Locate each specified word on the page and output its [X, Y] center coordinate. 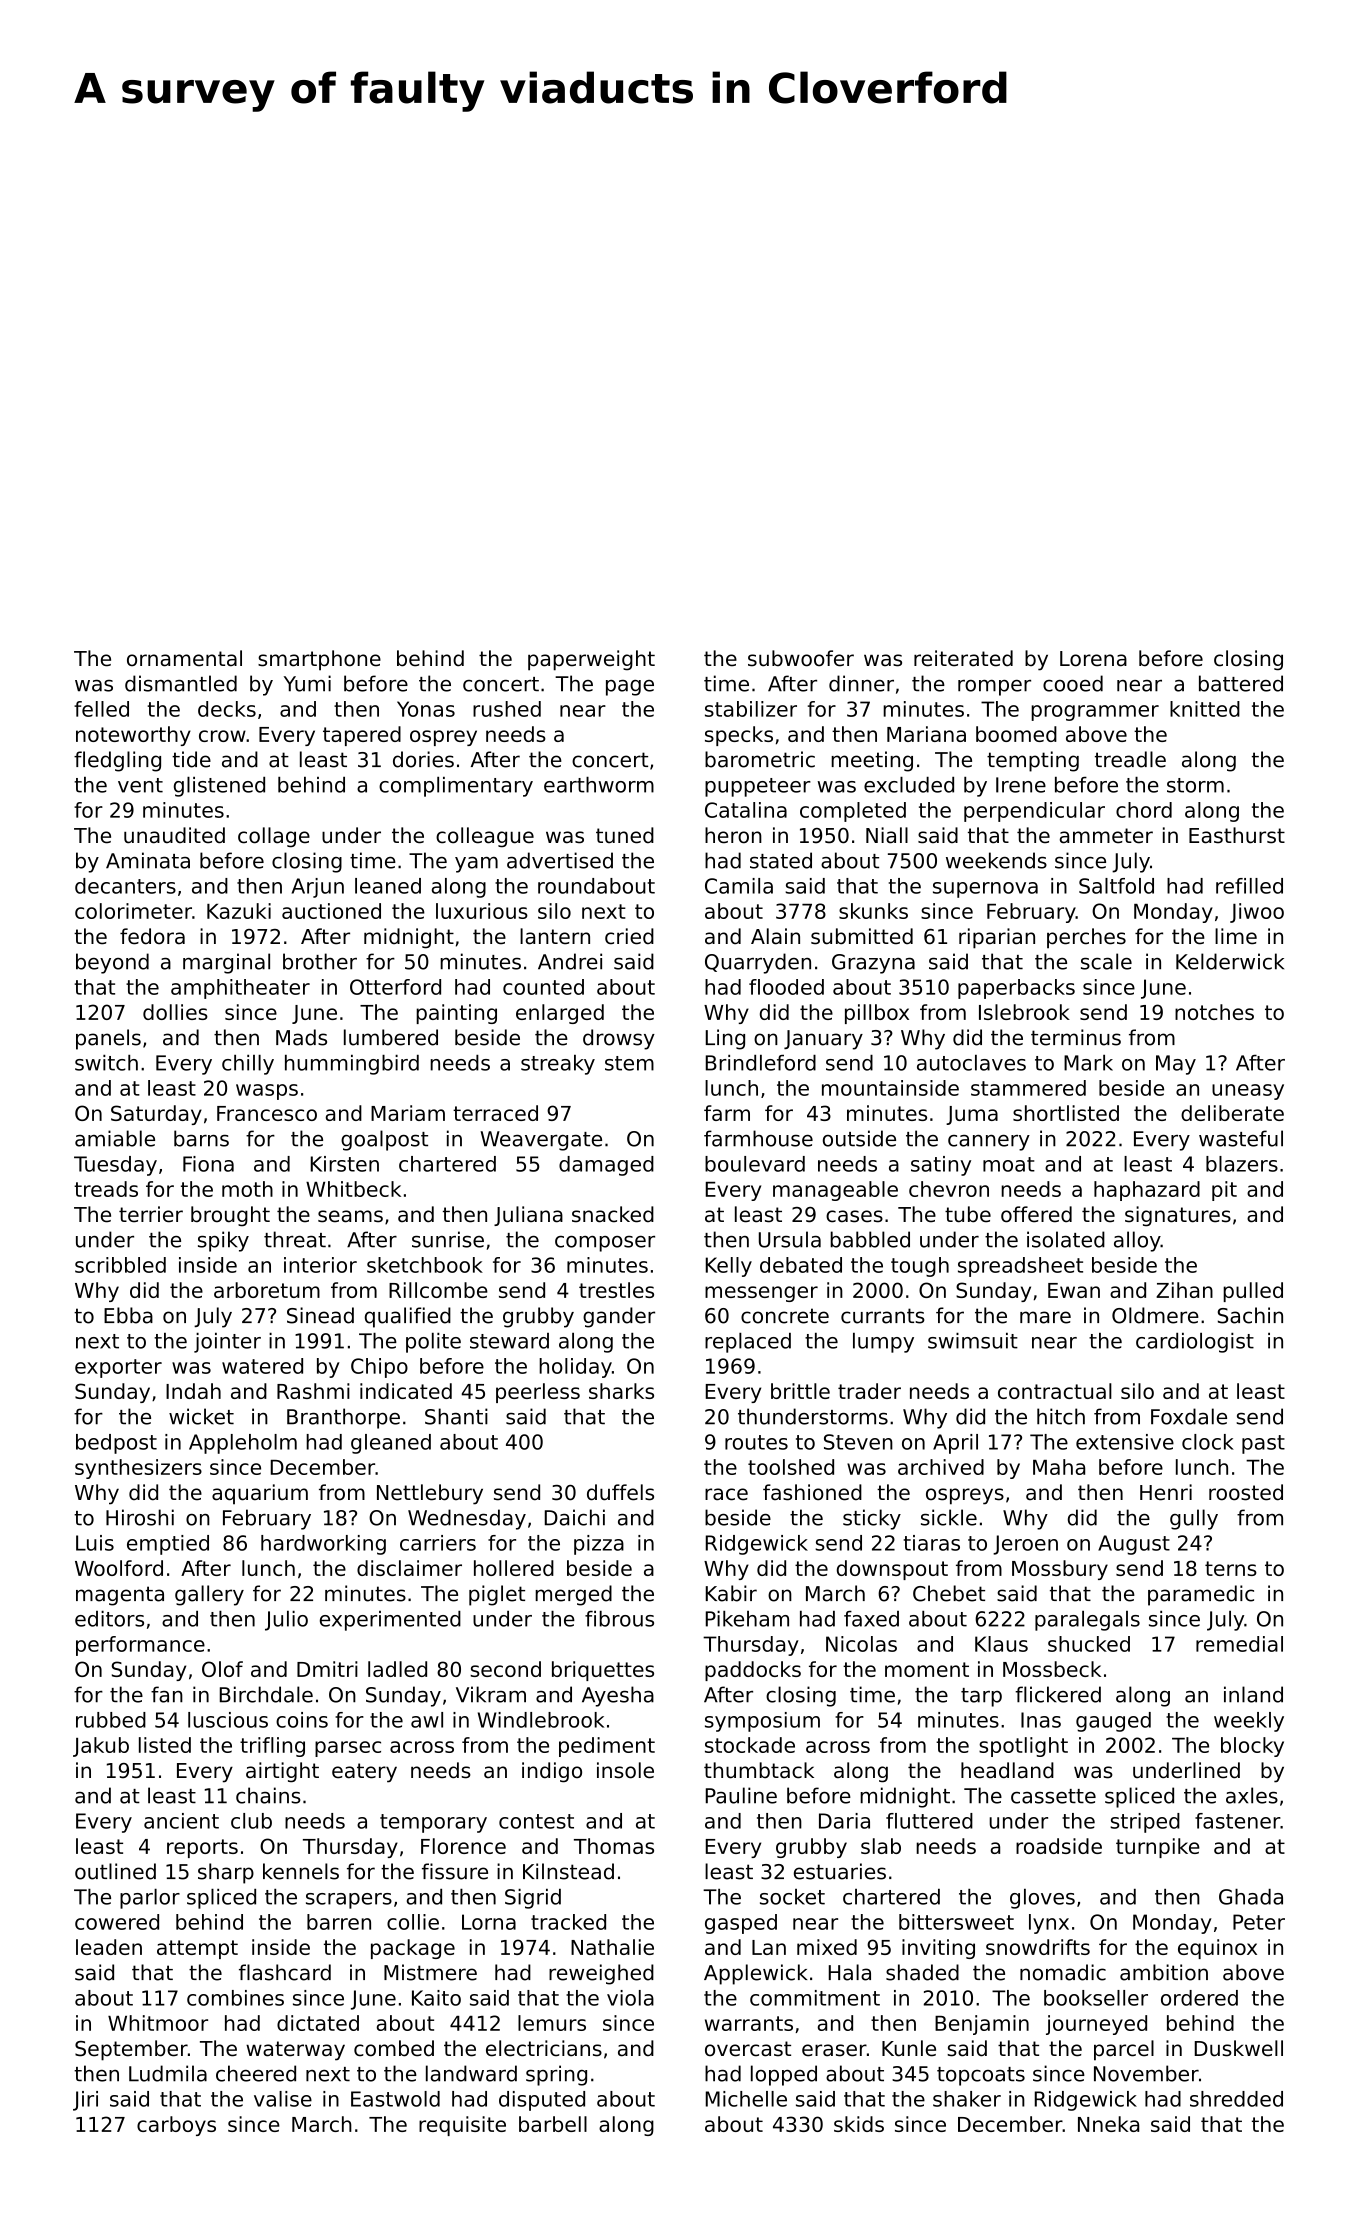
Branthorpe [343, 1418]
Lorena [1093, 659]
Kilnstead [568, 1871]
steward [509, 1341]
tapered [362, 736]
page [630, 688]
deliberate [1232, 1113]
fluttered [929, 1821]
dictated [318, 2023]
